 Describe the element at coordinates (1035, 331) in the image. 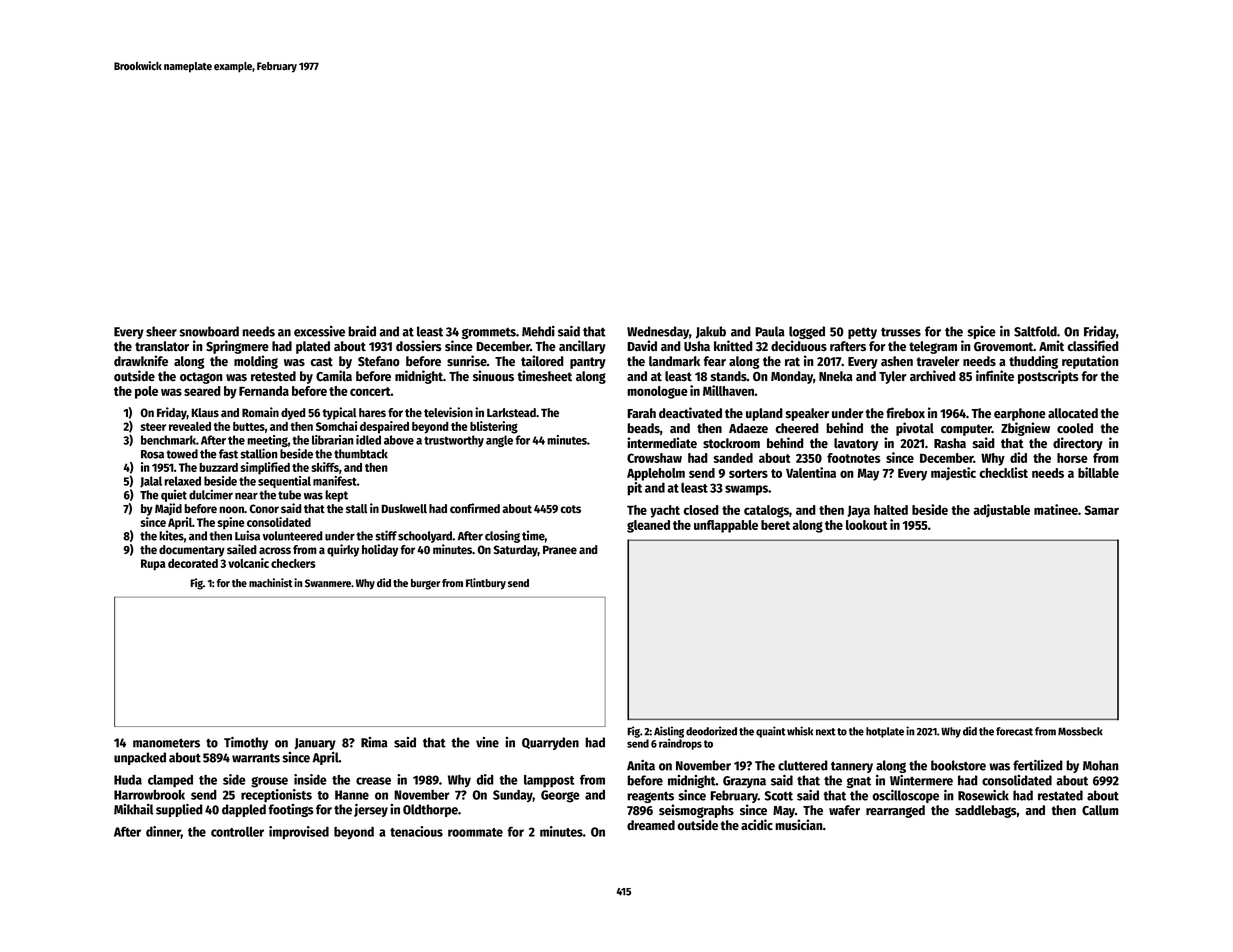

I see `Saltfold` at that location.
